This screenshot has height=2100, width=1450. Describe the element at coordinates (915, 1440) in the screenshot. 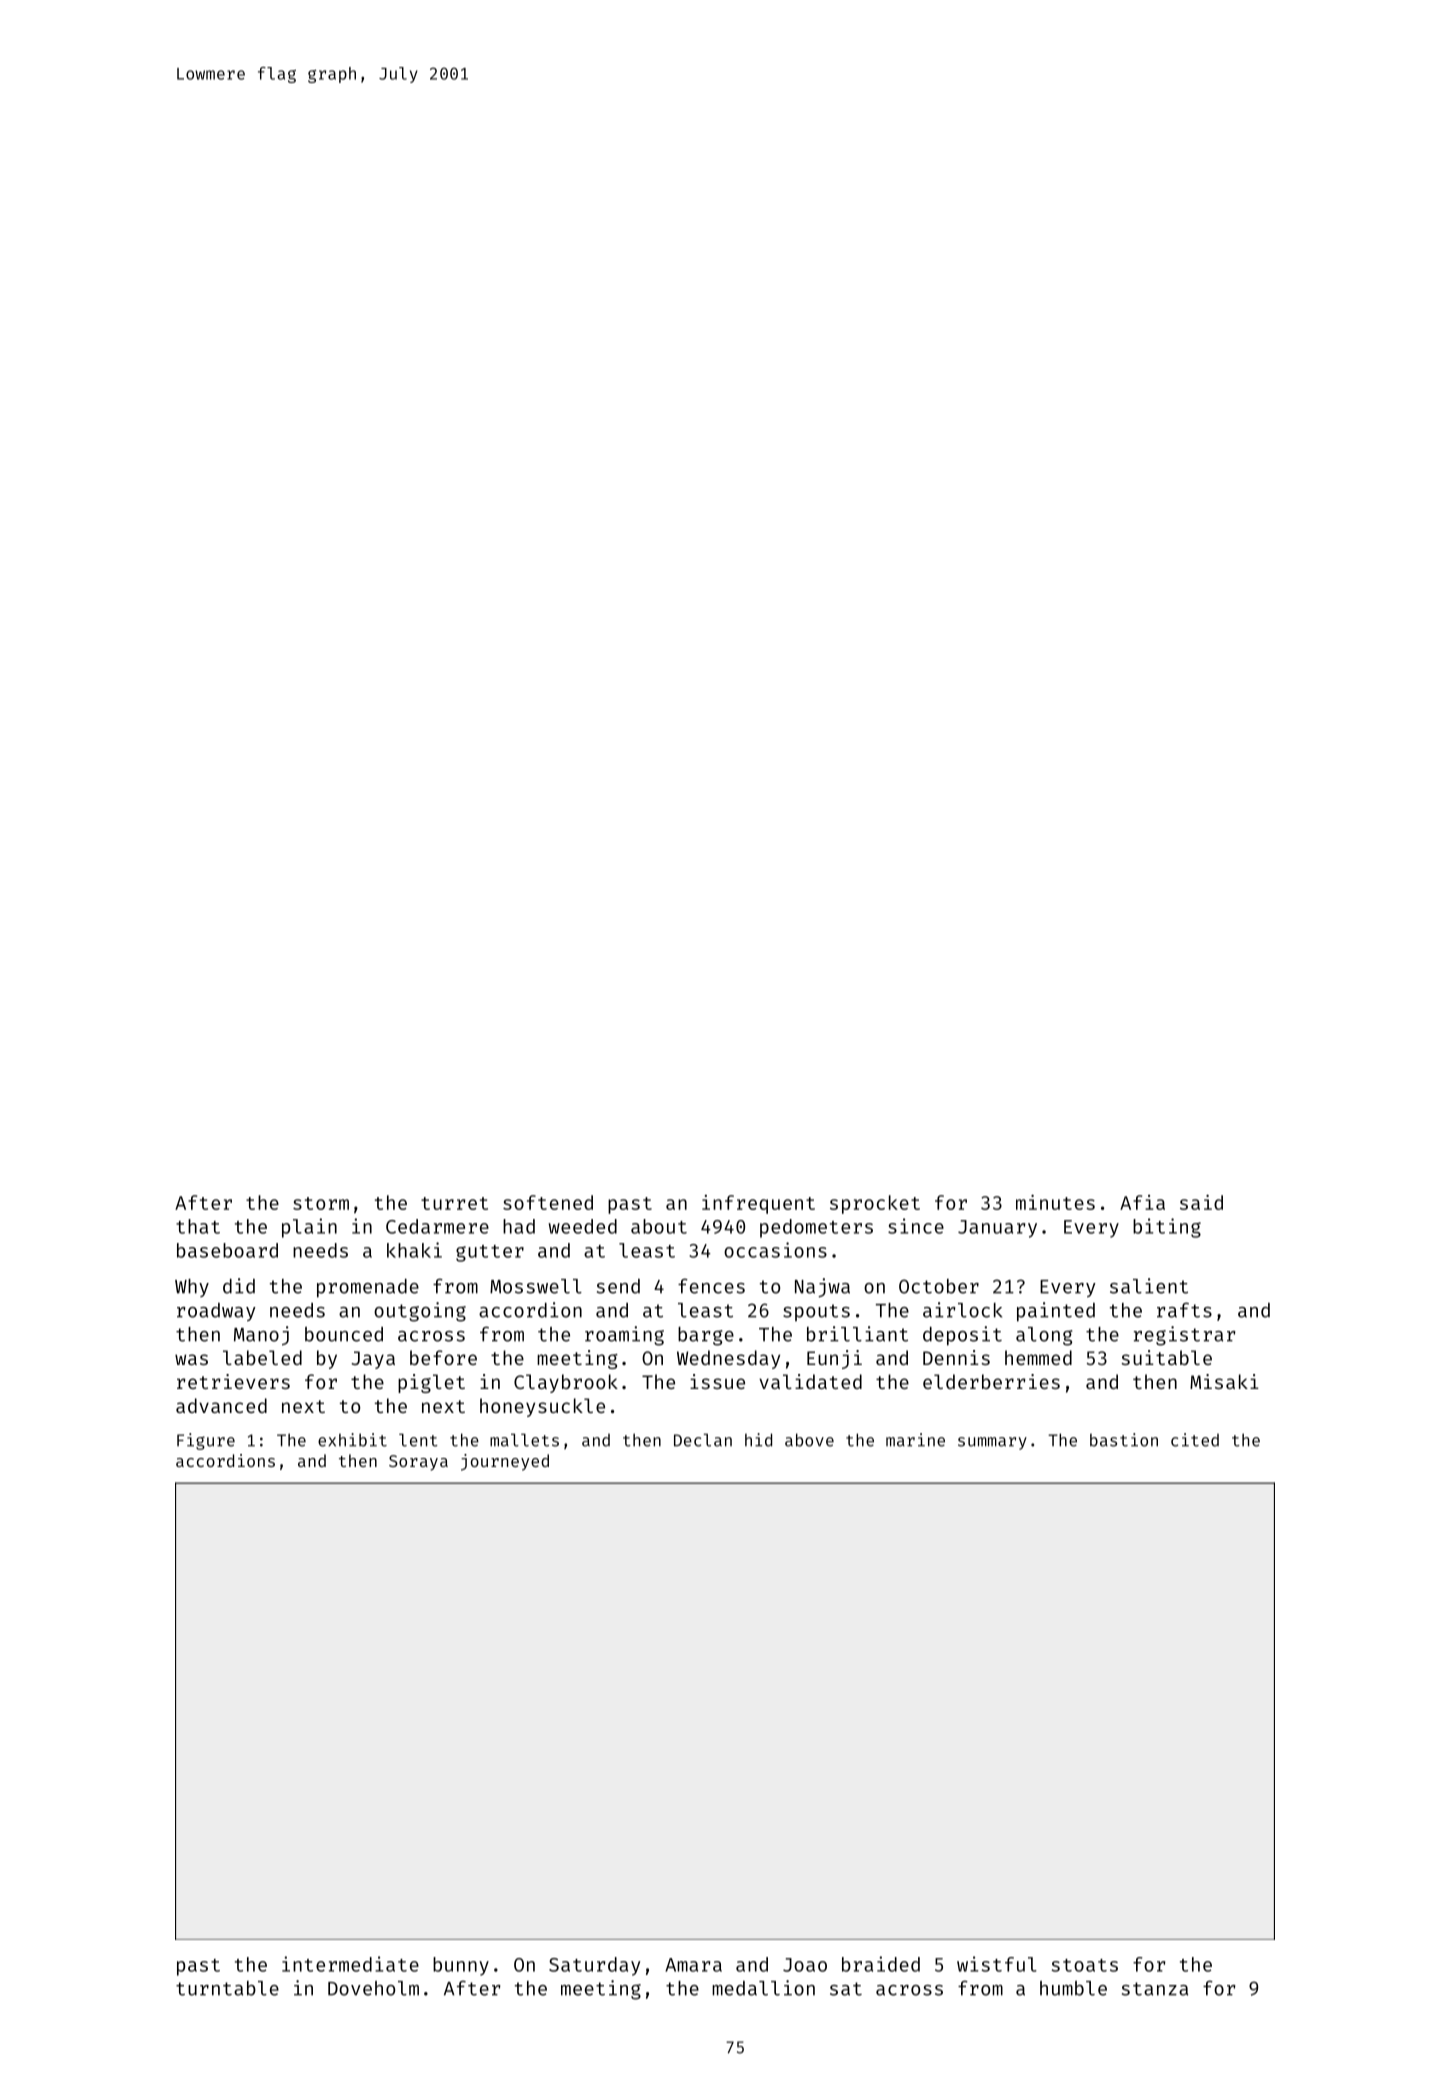

I see `marine` at that location.
